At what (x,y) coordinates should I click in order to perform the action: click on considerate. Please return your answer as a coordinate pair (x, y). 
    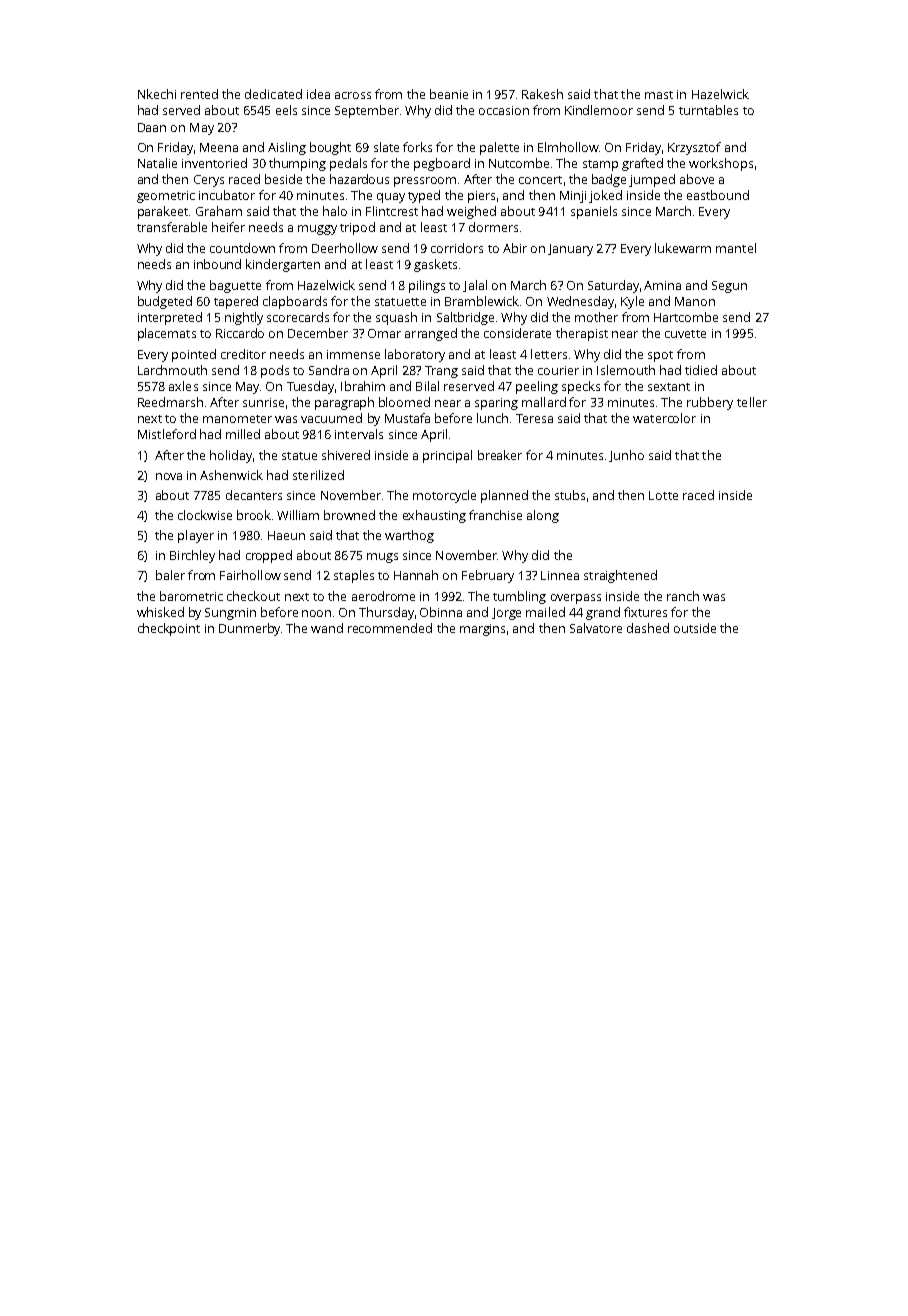
    Looking at the image, I should click on (517, 333).
